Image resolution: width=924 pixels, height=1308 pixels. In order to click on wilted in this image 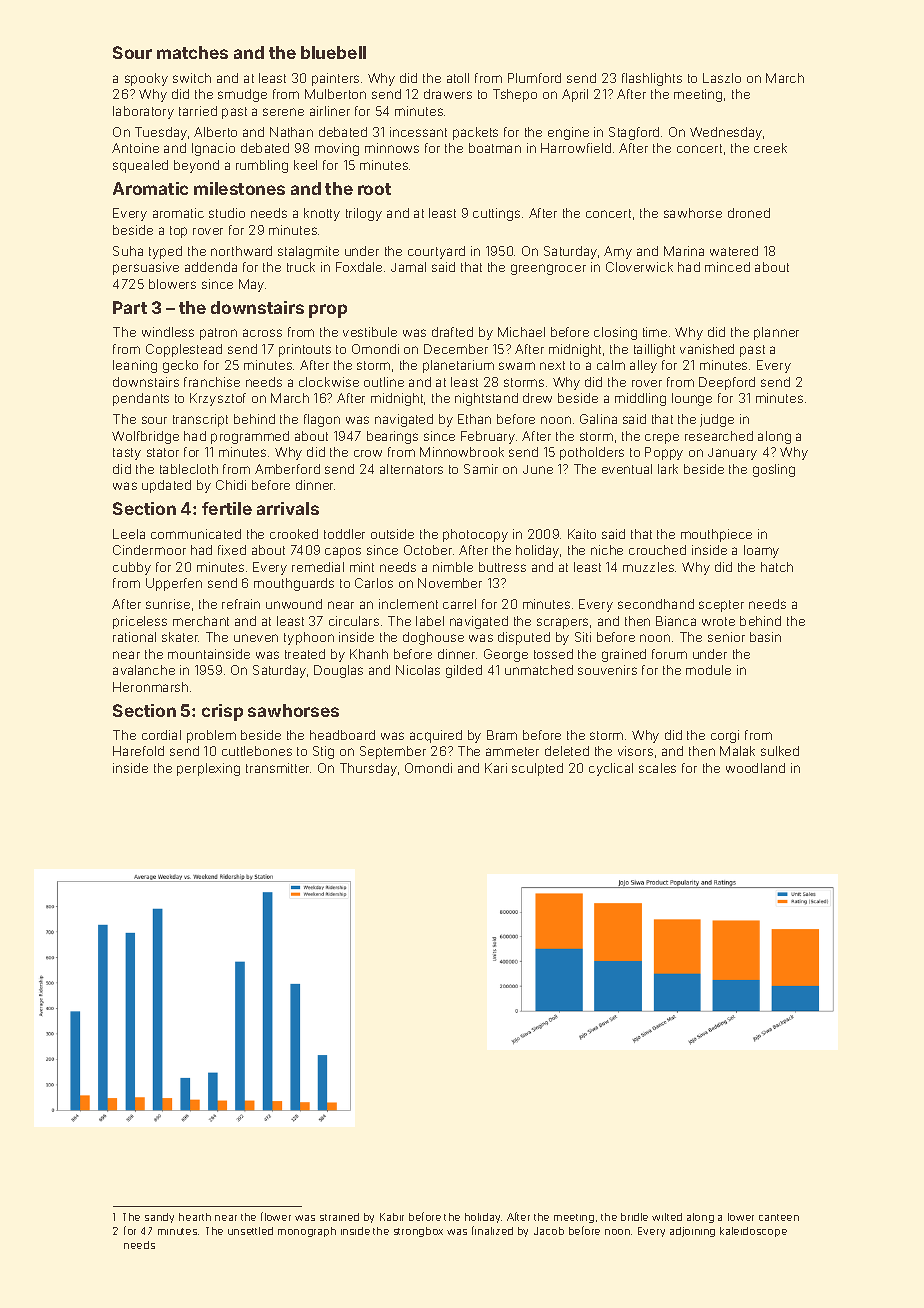, I will do `click(667, 1217)`.
